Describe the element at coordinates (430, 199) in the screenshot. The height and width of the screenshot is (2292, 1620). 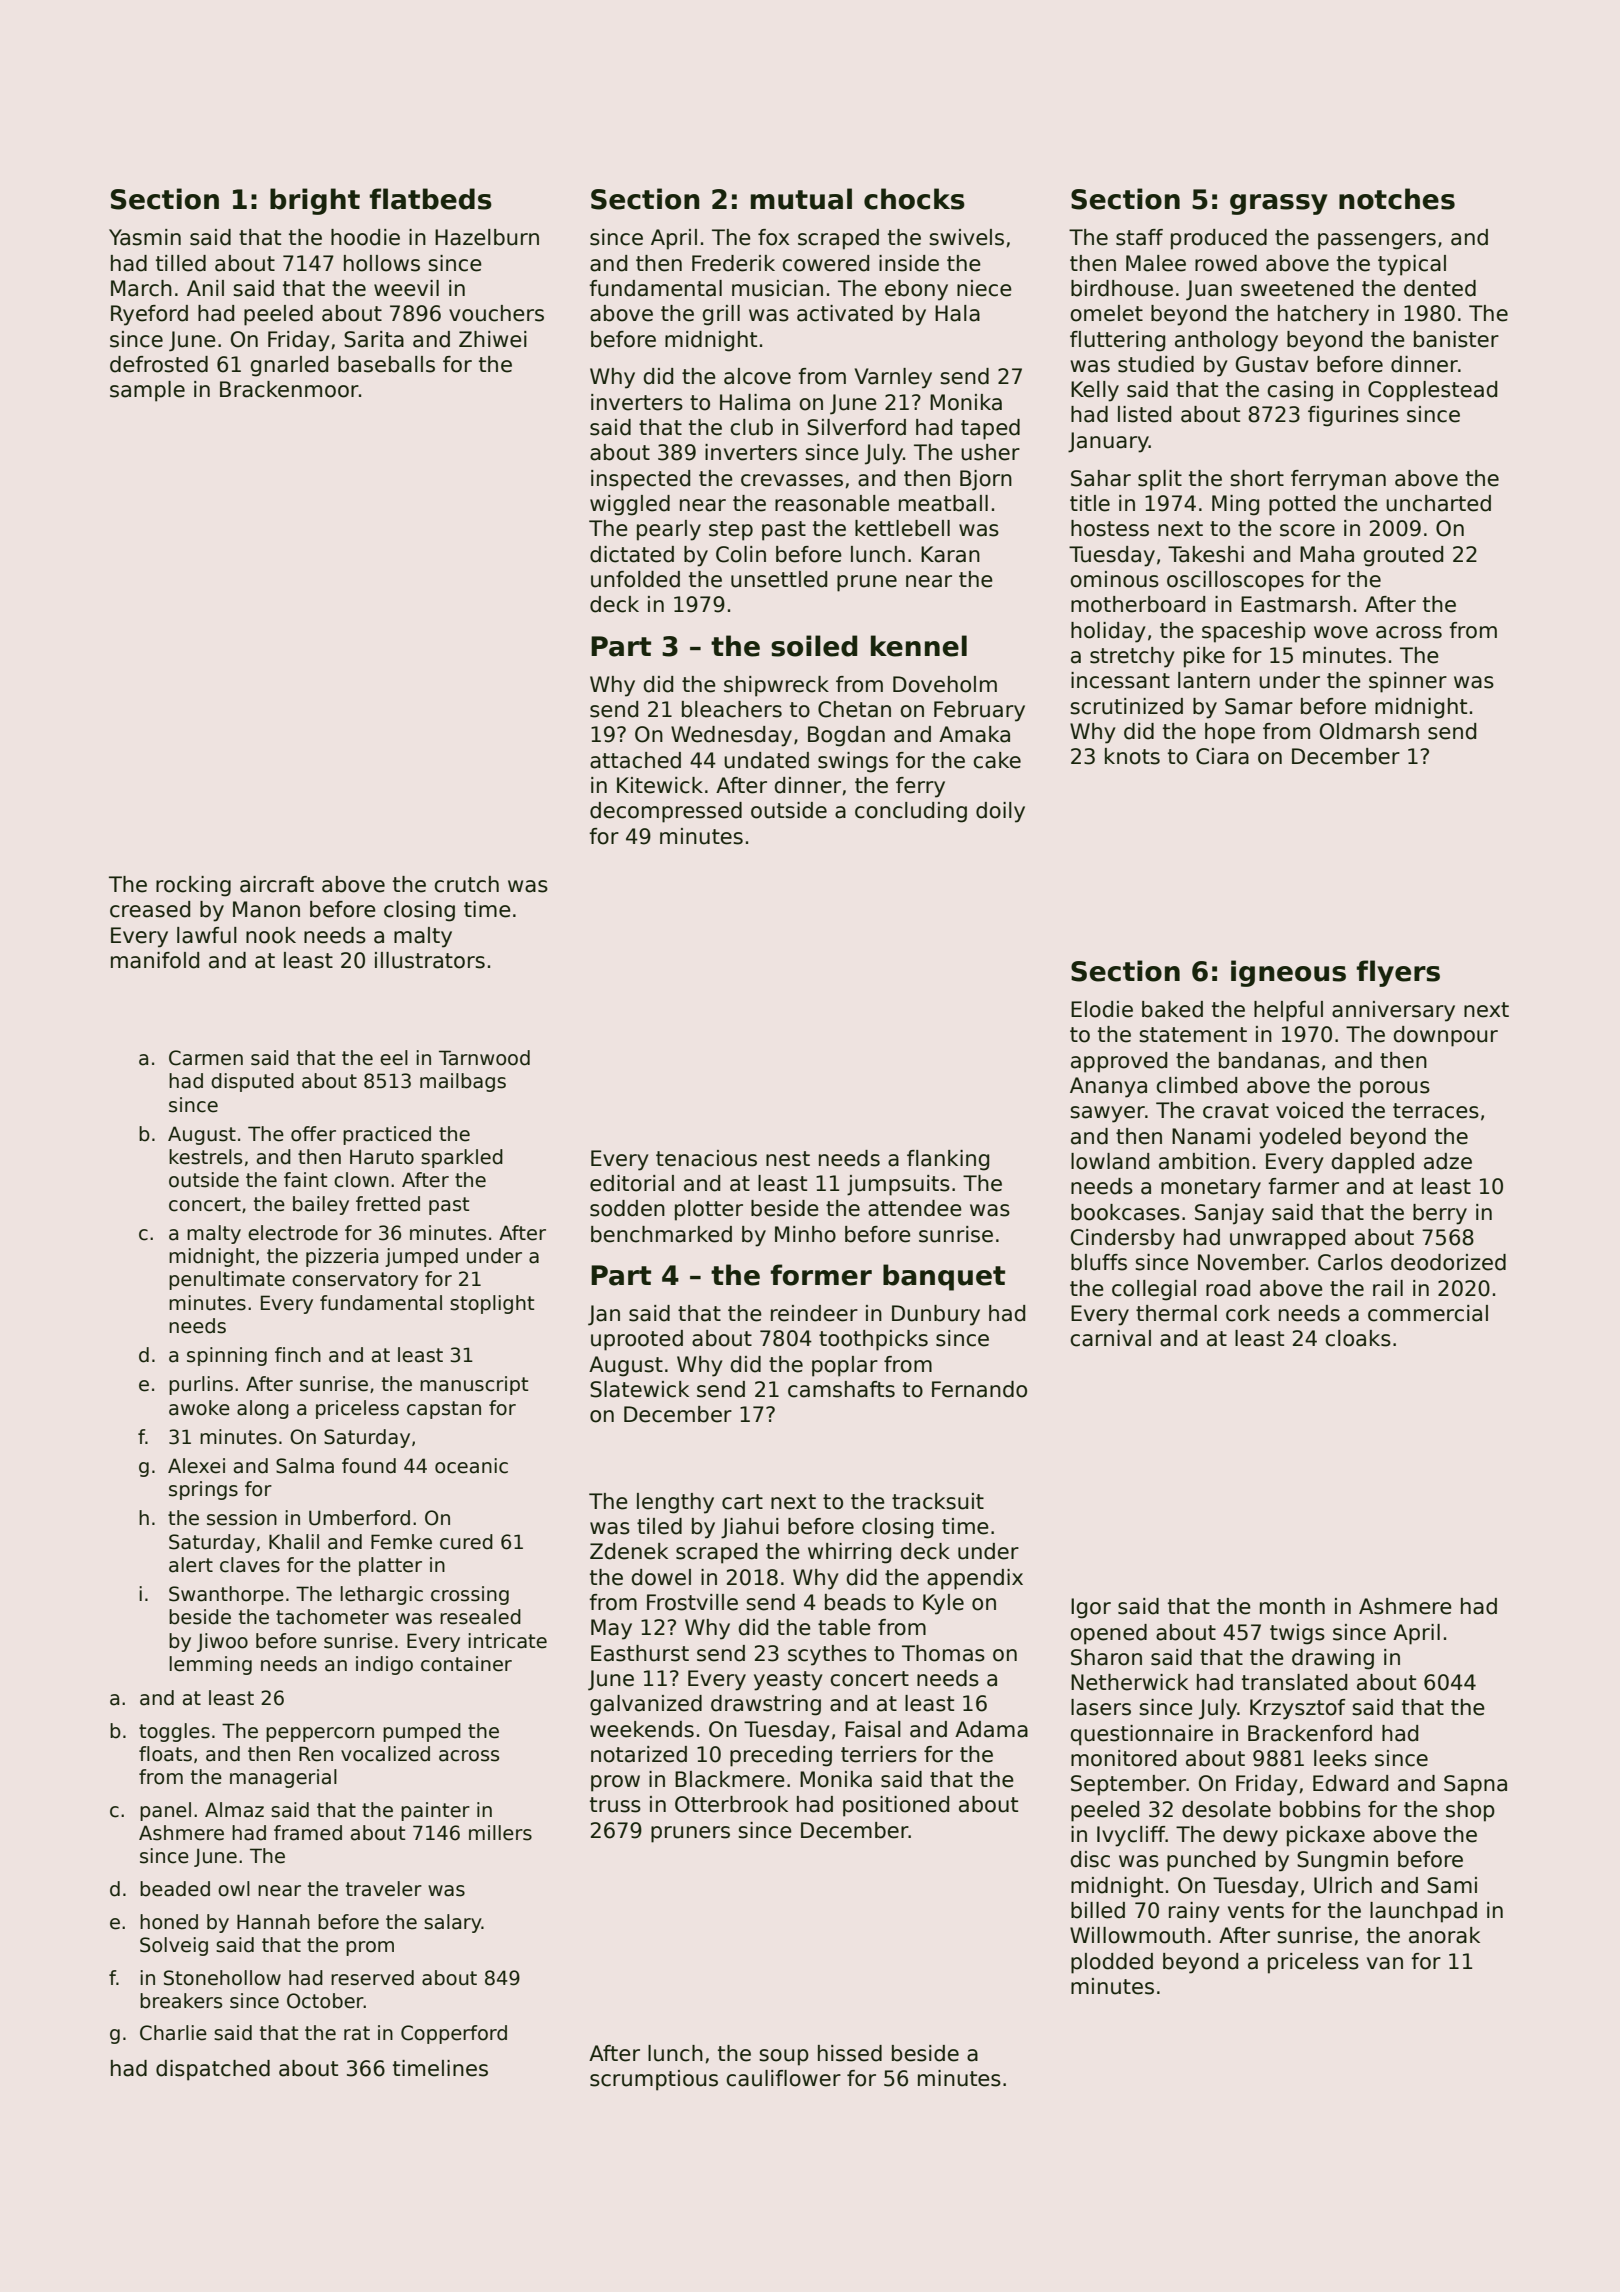
I see `flatbeds` at that location.
